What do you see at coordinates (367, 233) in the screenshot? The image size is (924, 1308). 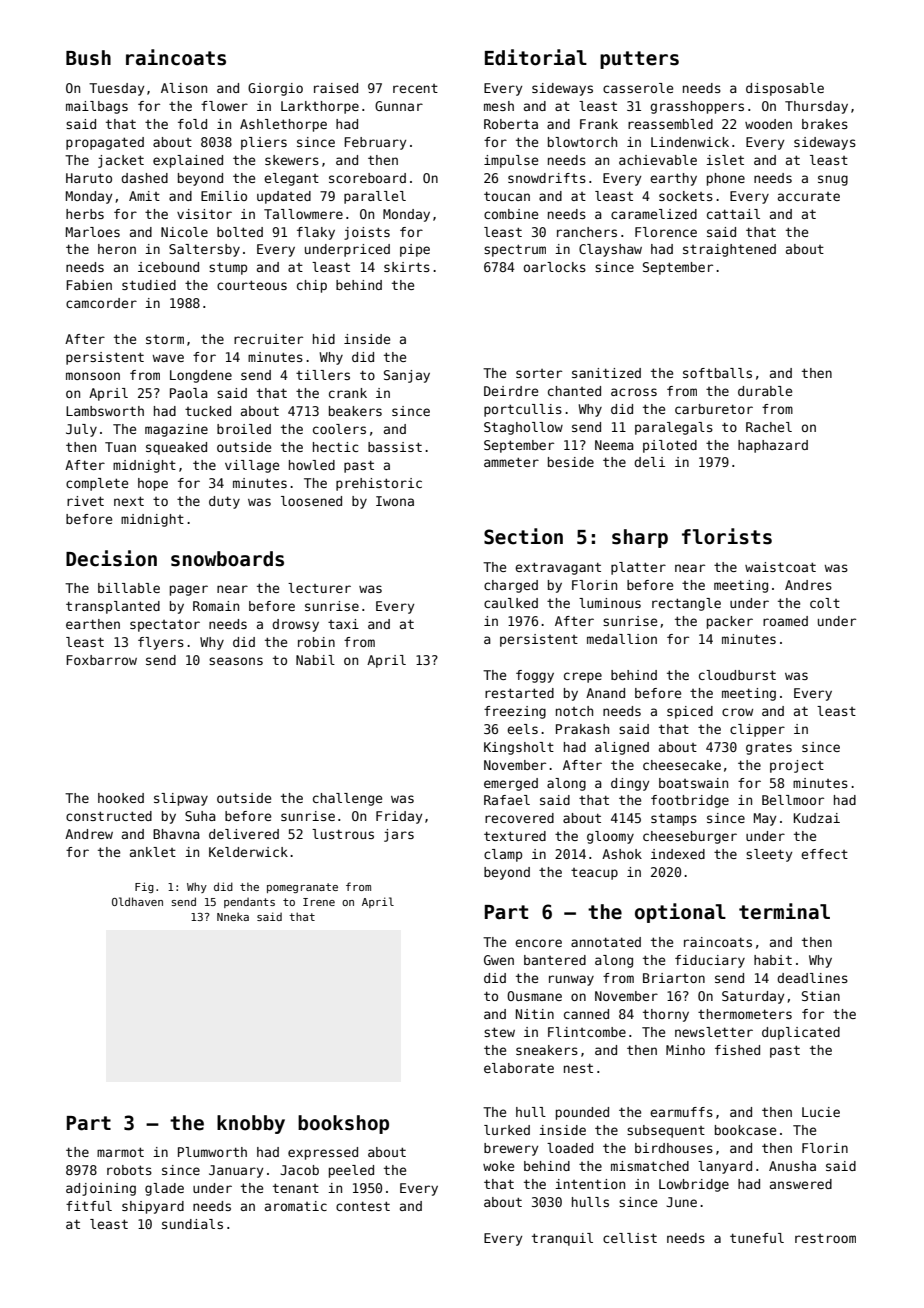 I see `joists` at bounding box center [367, 233].
